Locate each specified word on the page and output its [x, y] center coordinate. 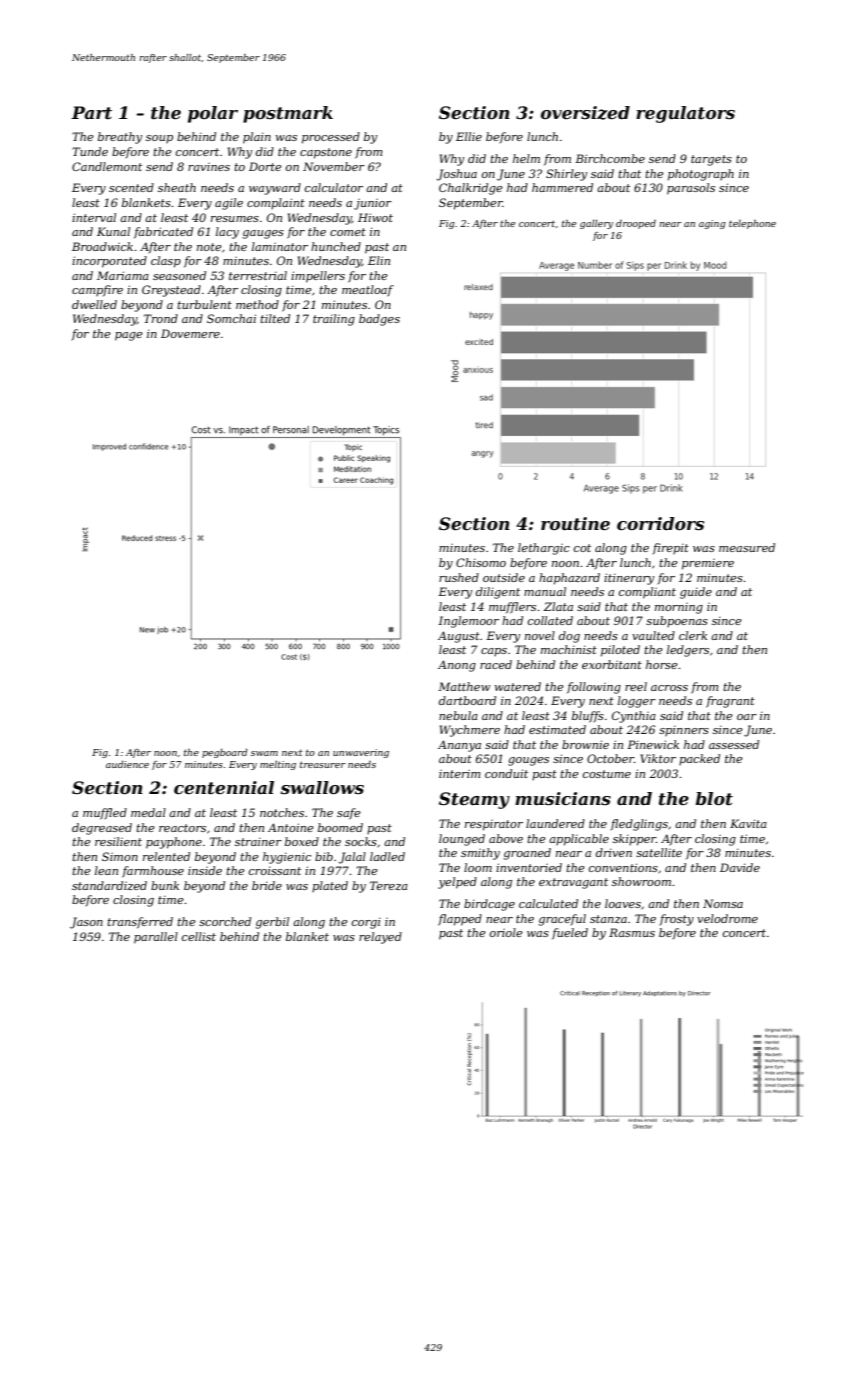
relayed [380, 938]
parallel [156, 938]
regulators [685, 114]
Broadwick [102, 246]
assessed [734, 744]
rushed [459, 577]
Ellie [469, 136]
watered [518, 686]
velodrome [727, 918]
